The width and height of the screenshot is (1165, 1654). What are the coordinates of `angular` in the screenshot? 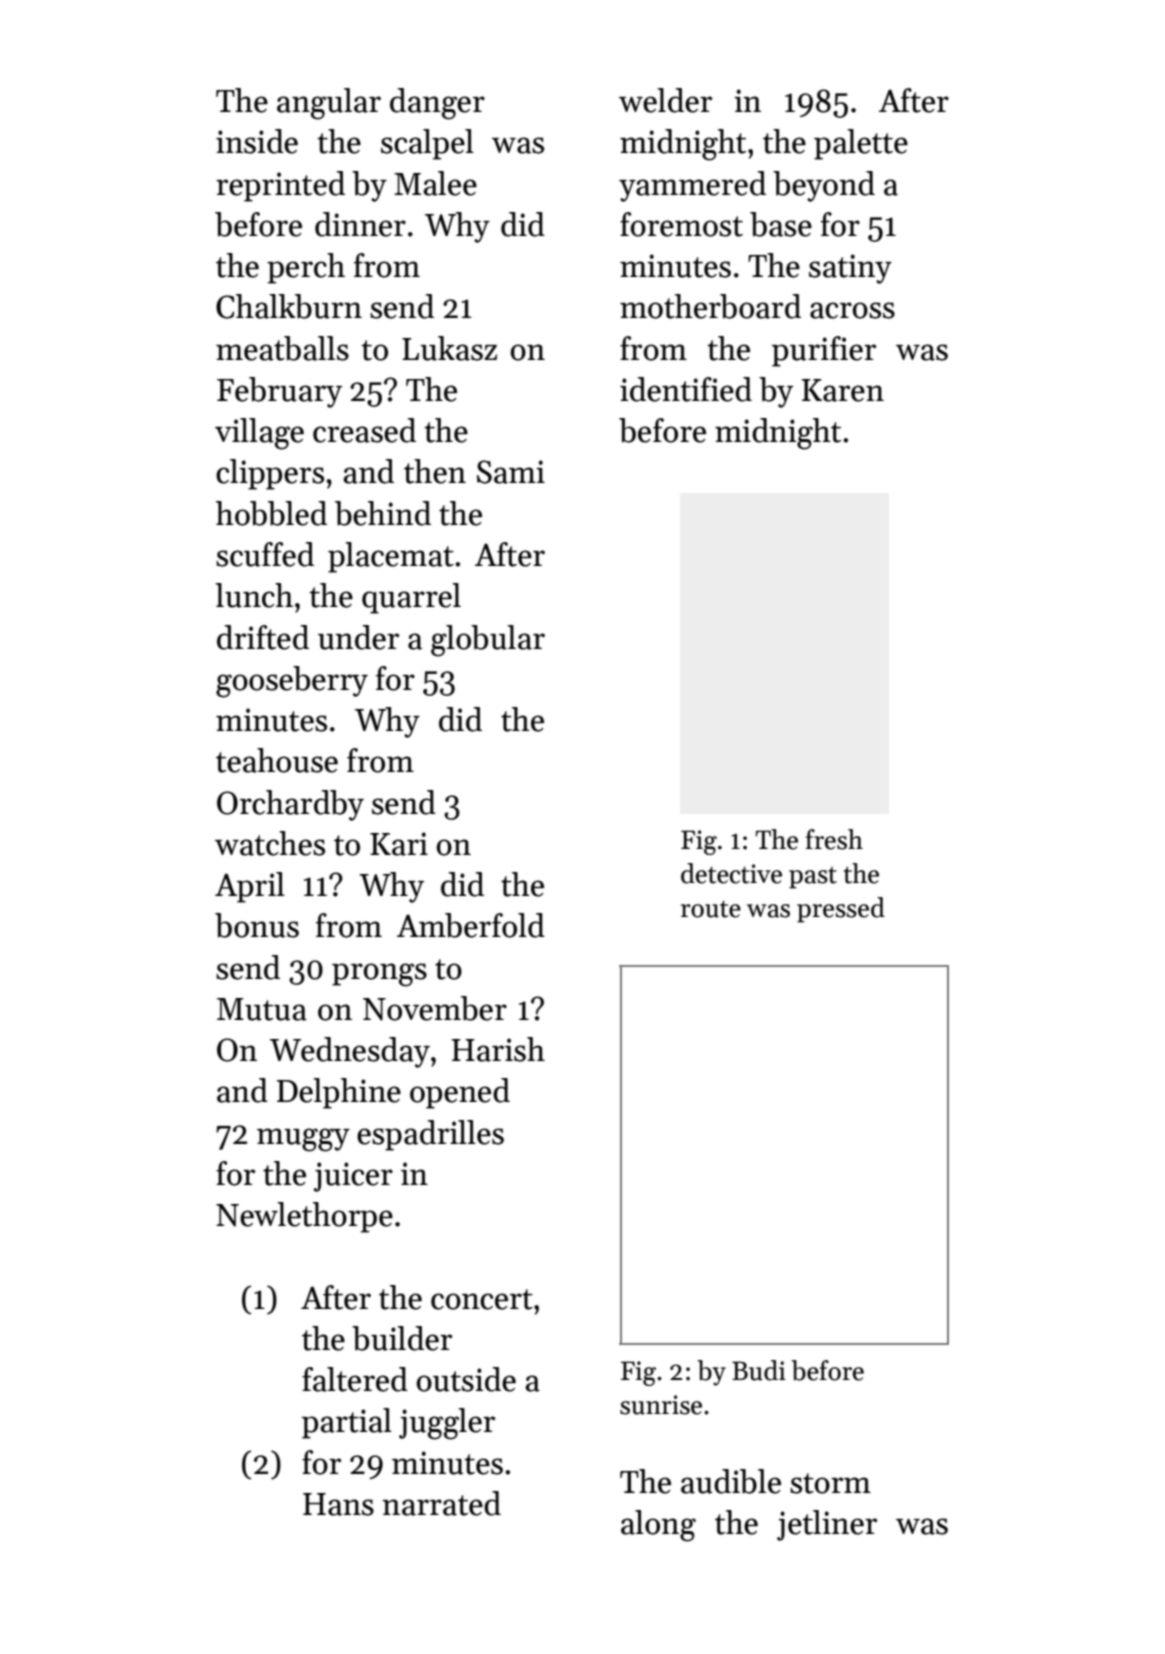 It's located at (329, 104).
